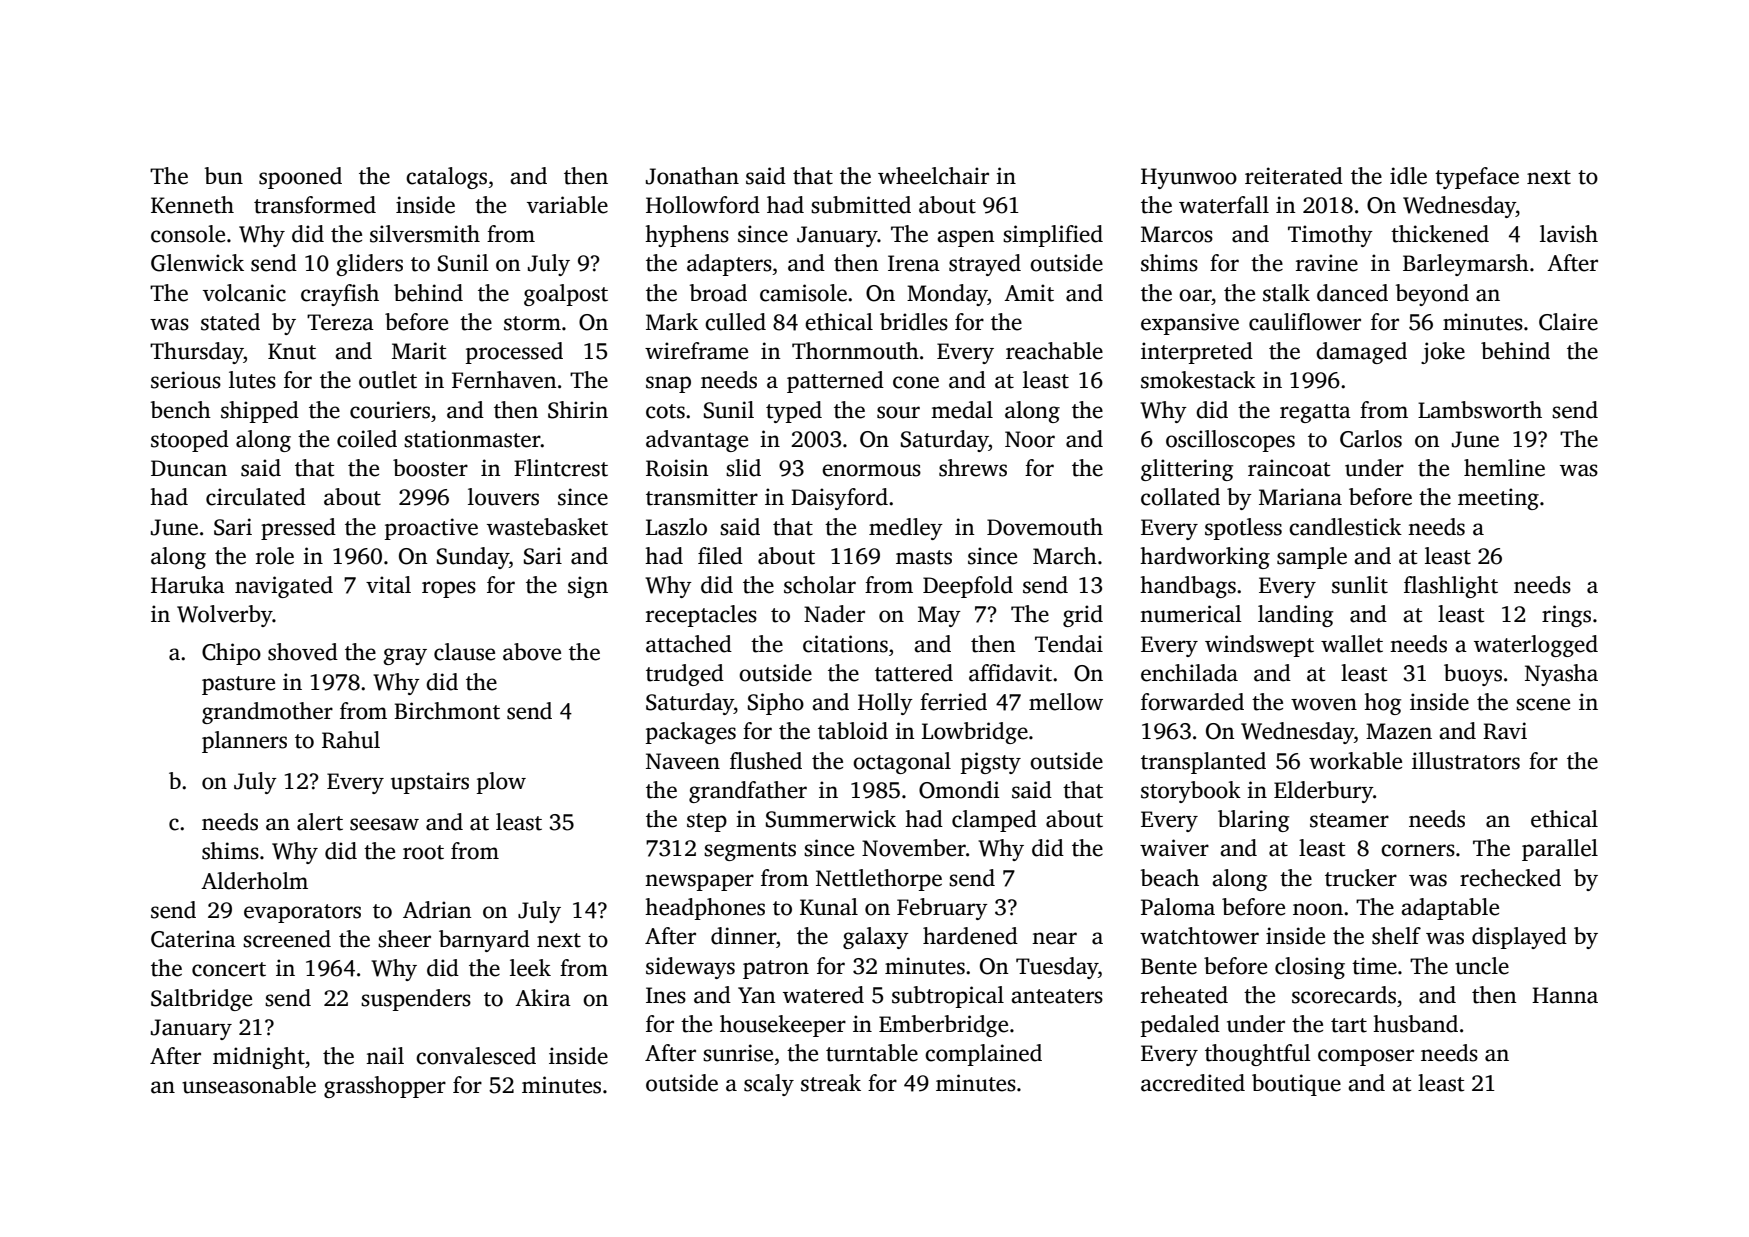 The image size is (1749, 1237). Describe the element at coordinates (994, 821) in the document. I see `clamped` at that location.
